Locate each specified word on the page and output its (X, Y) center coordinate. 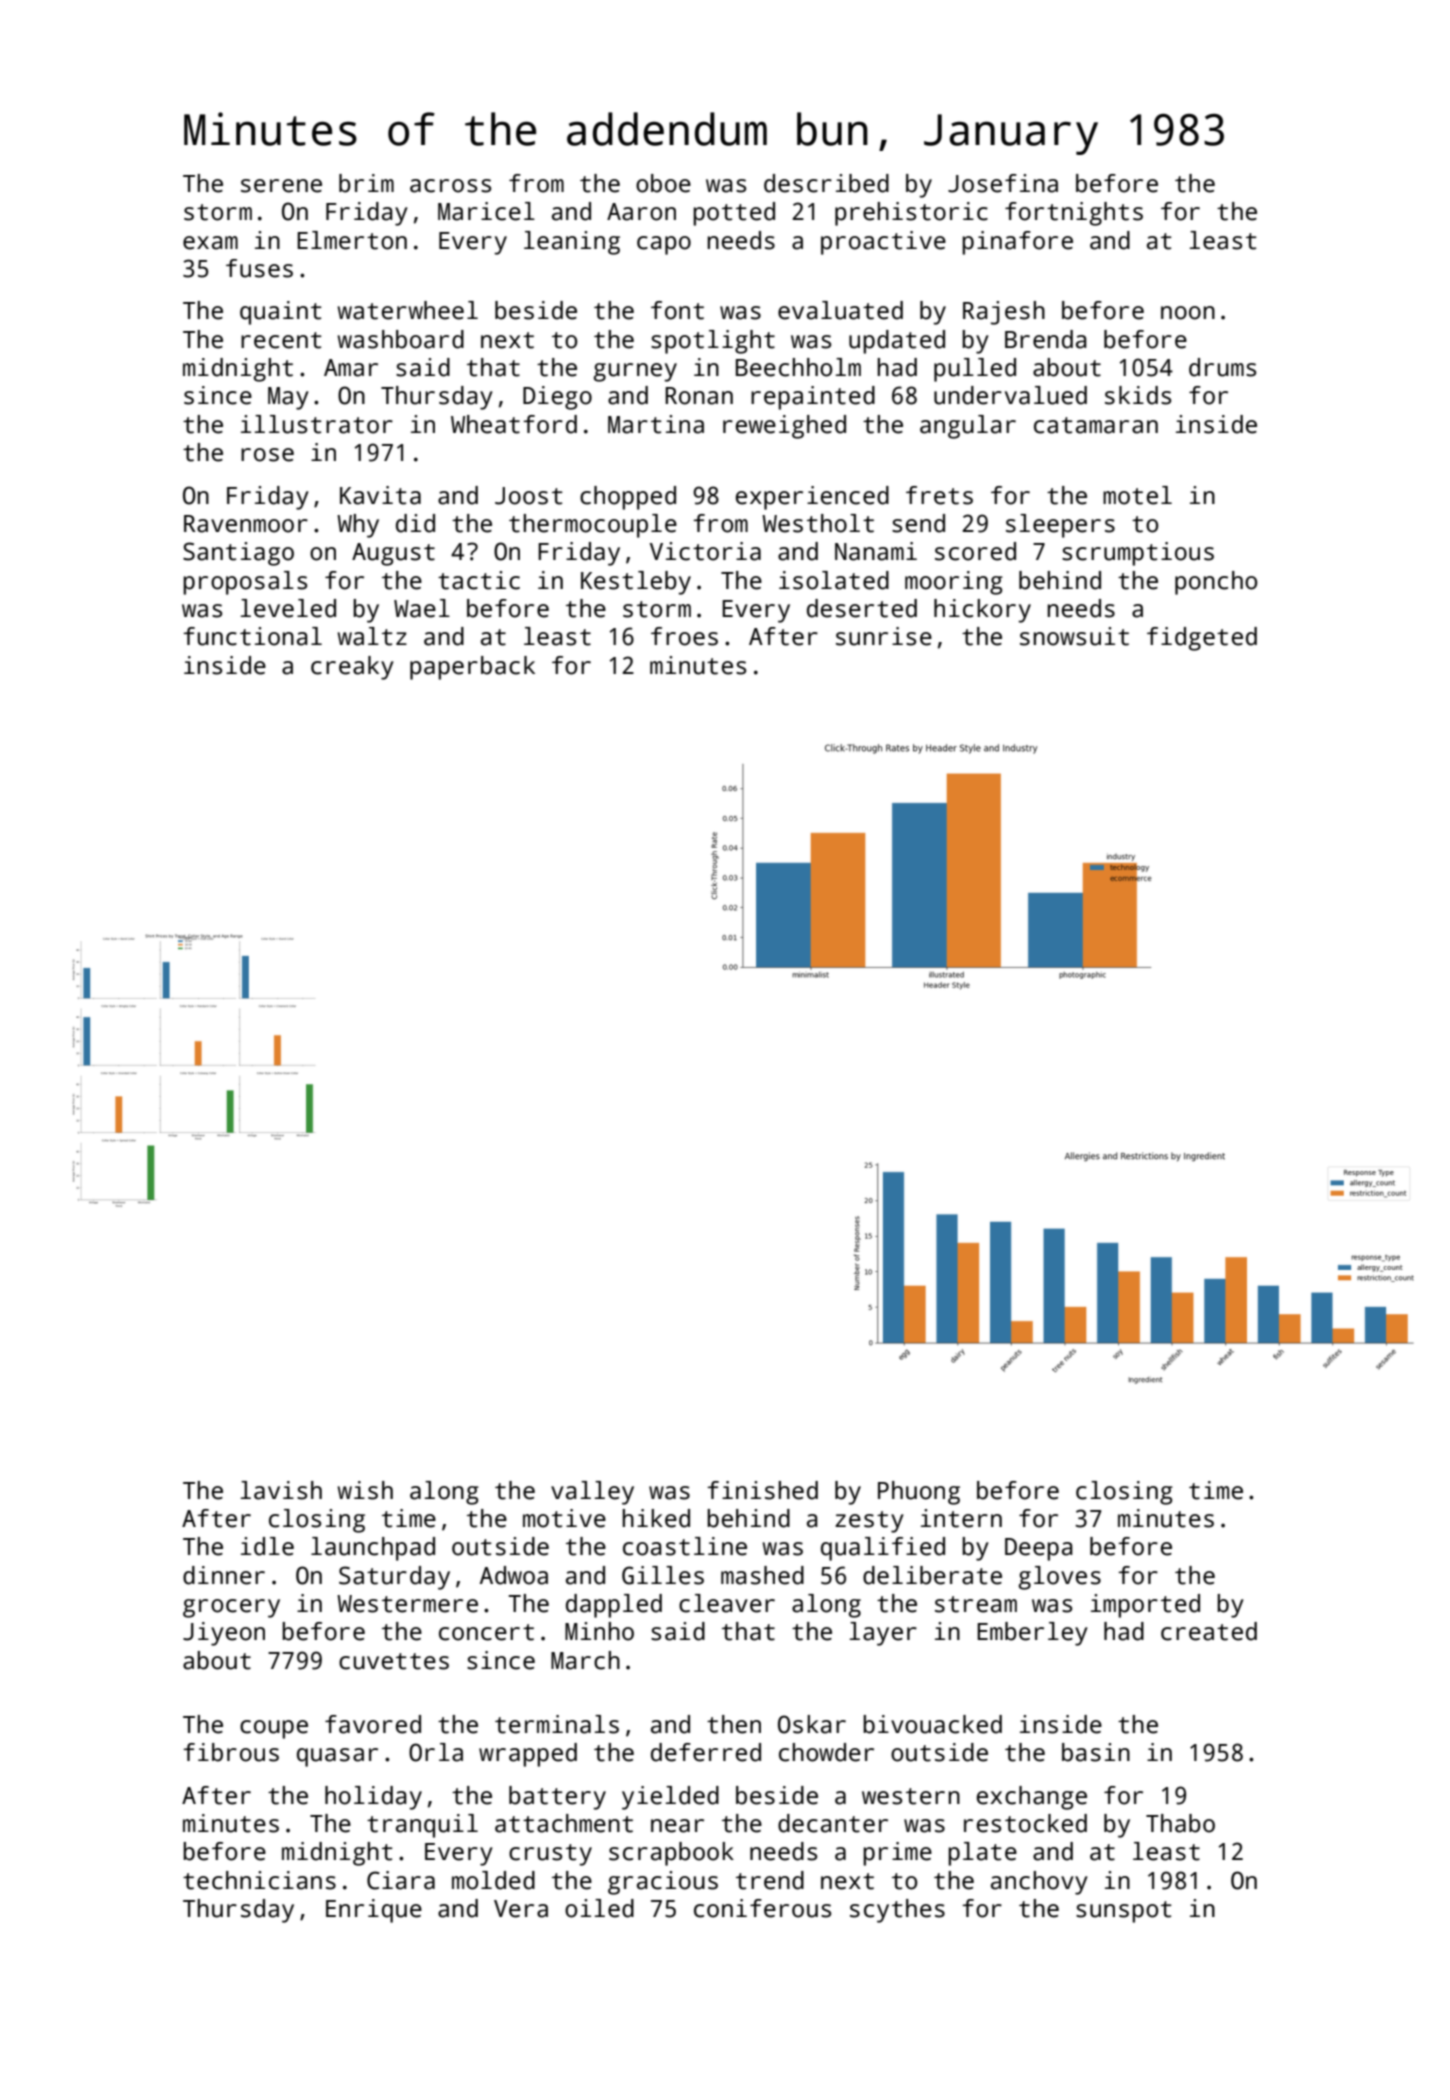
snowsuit (1074, 636)
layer (883, 1634)
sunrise (884, 636)
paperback (472, 668)
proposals (245, 583)
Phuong (919, 1493)
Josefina (1003, 183)
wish (365, 1490)
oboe (663, 183)
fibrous (231, 1752)
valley (592, 1493)
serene (281, 186)
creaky (352, 668)
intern (961, 1518)
